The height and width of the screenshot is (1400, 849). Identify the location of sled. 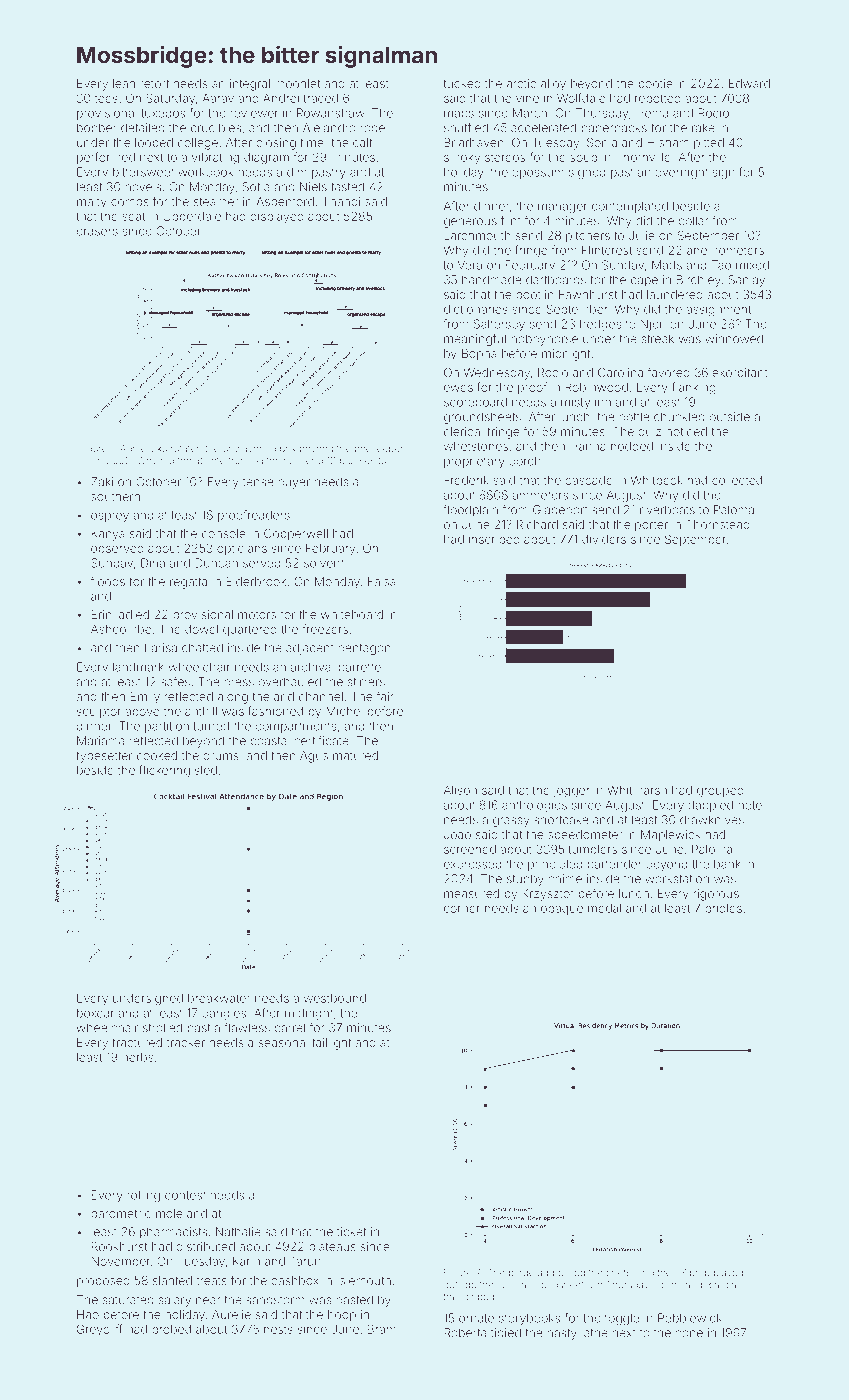
(206, 770).
